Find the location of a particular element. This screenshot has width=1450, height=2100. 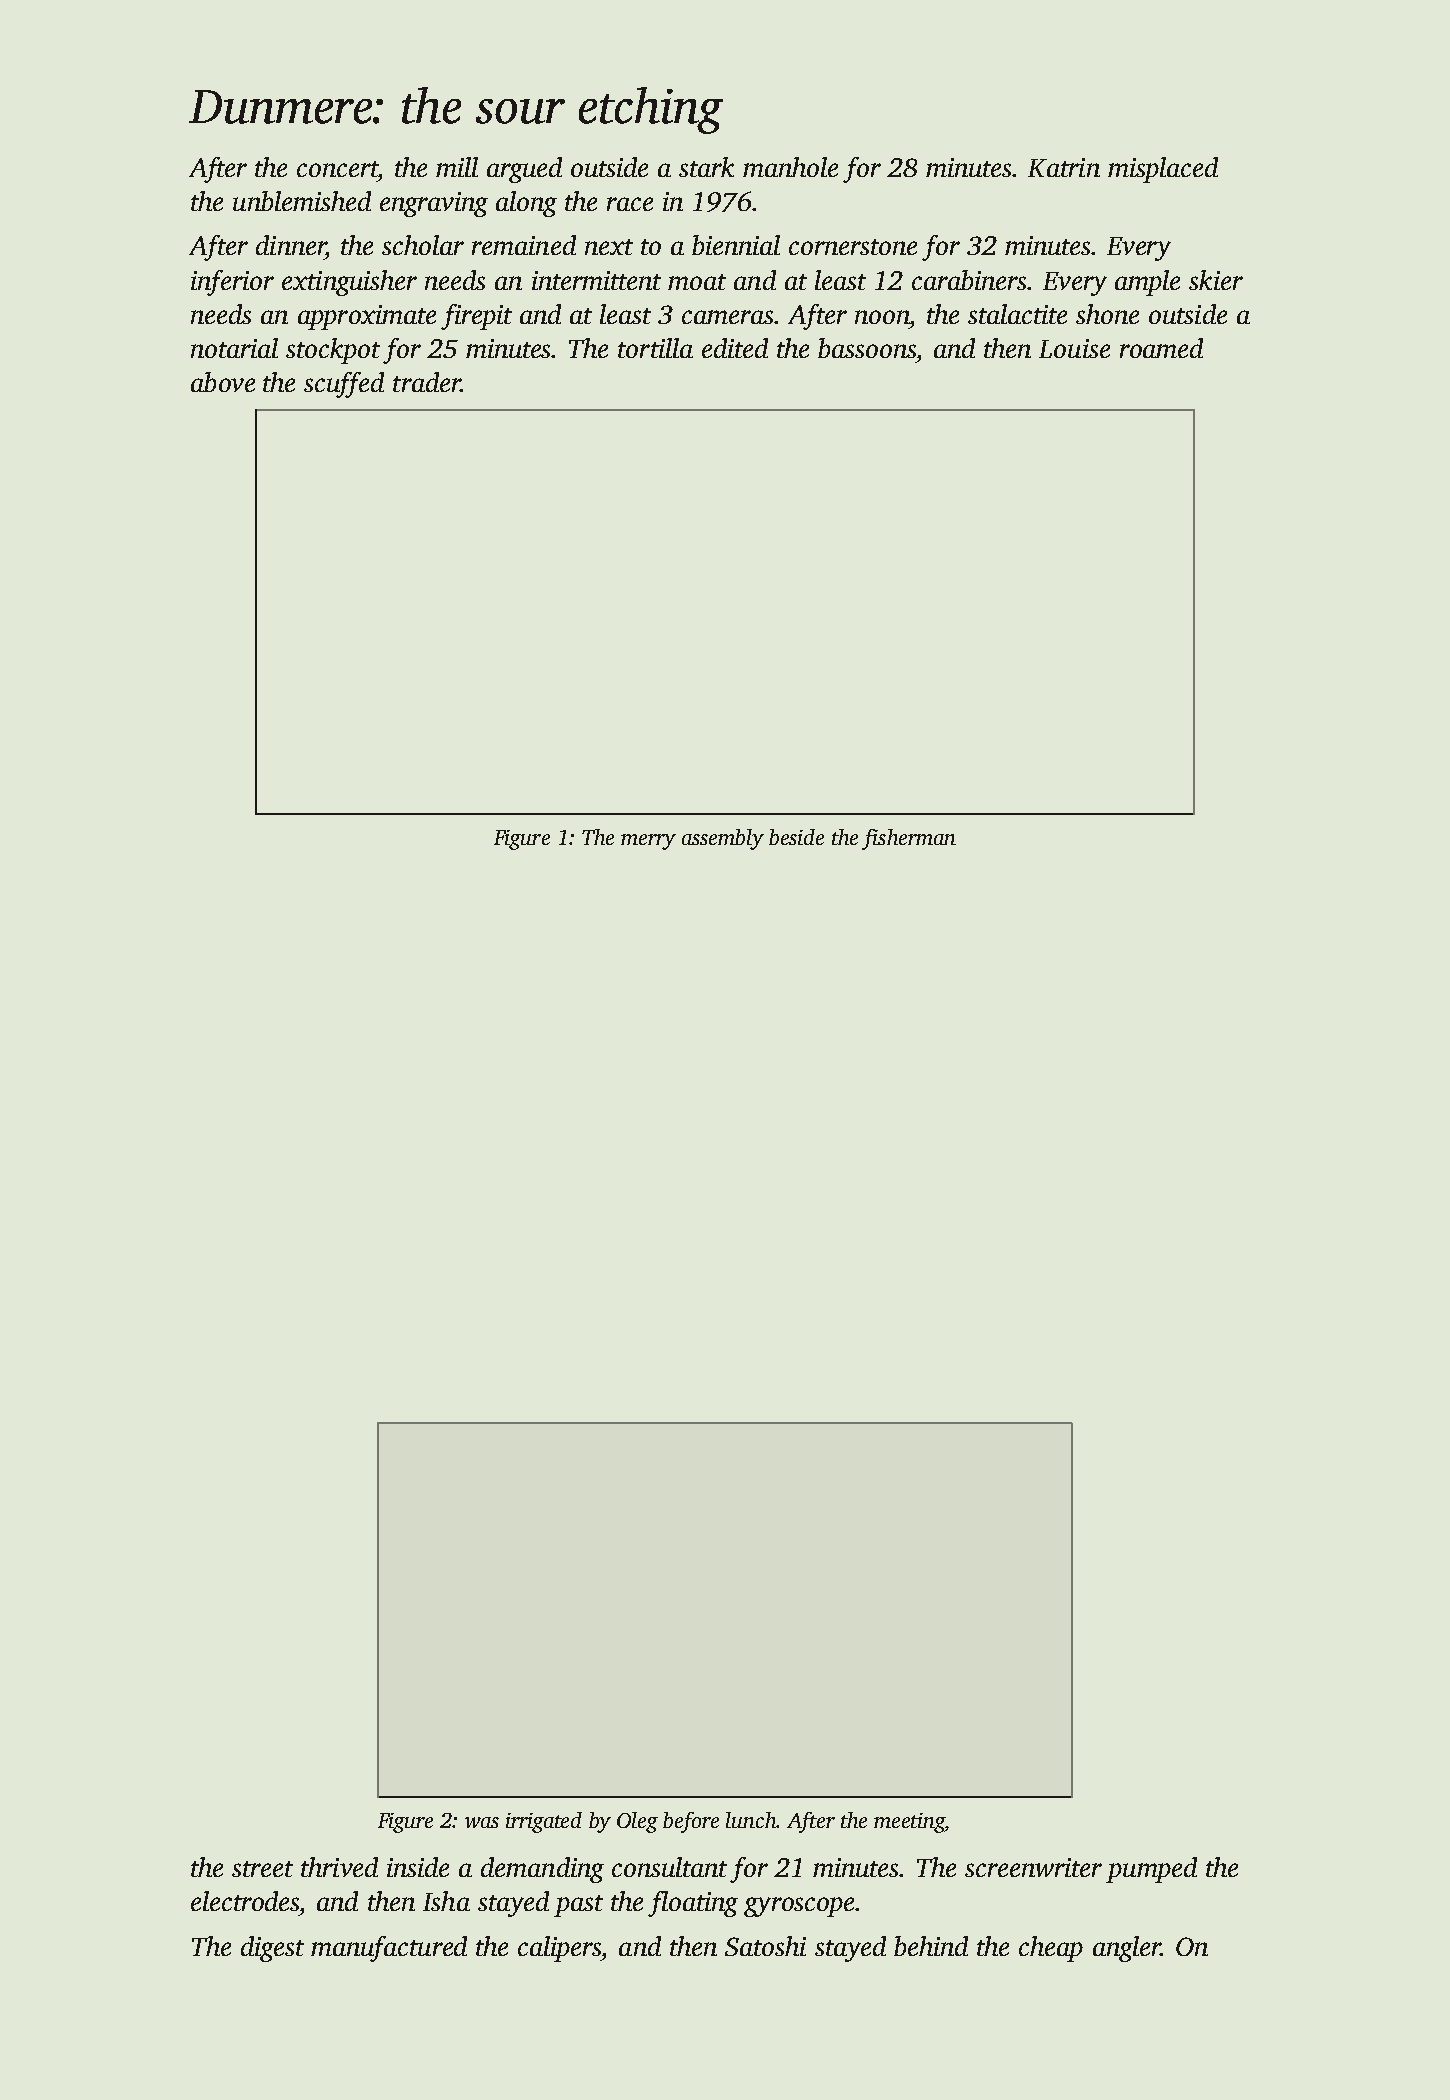

assembly is located at coordinates (723, 839).
